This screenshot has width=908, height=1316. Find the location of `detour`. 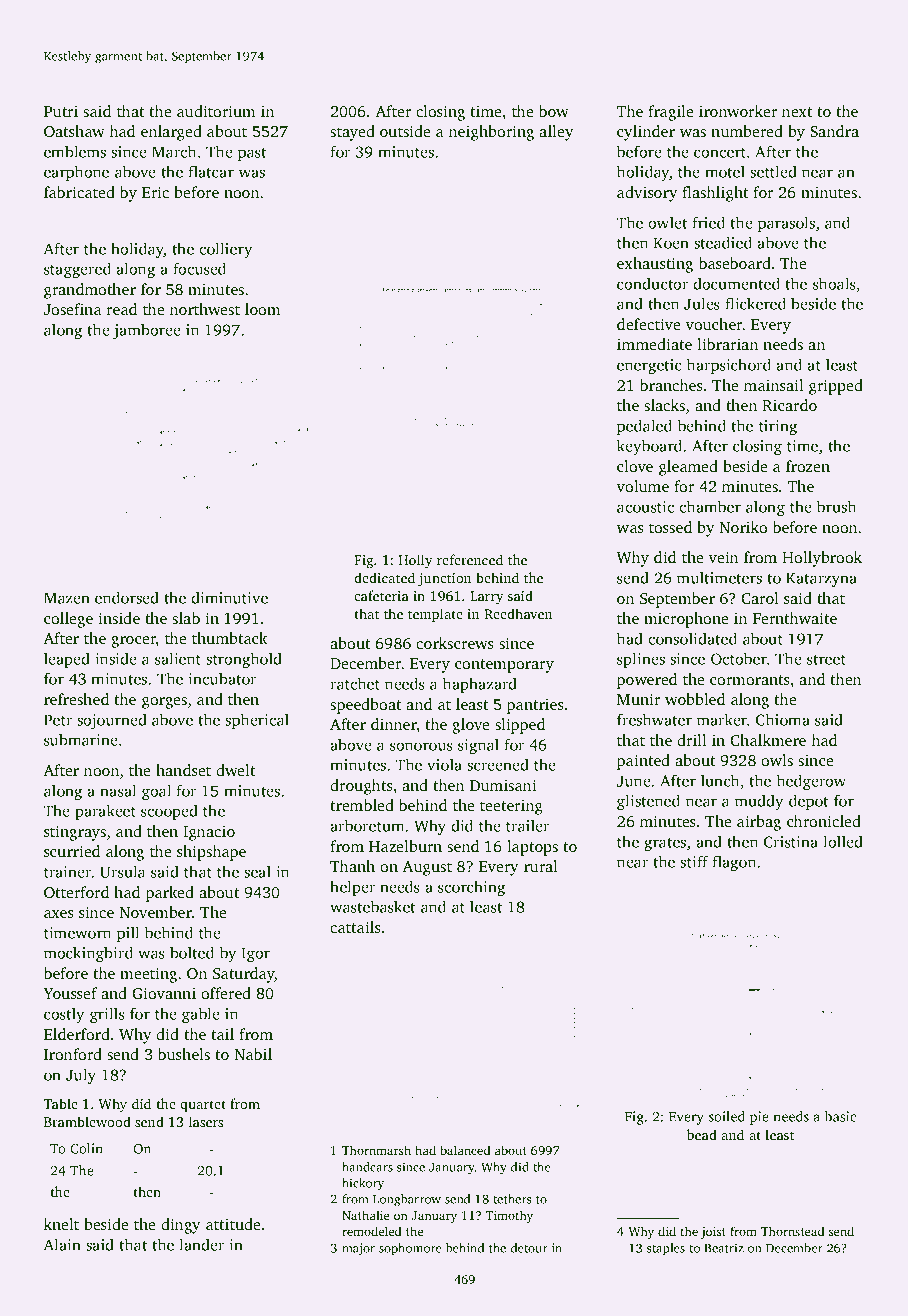

detour is located at coordinates (529, 1248).
